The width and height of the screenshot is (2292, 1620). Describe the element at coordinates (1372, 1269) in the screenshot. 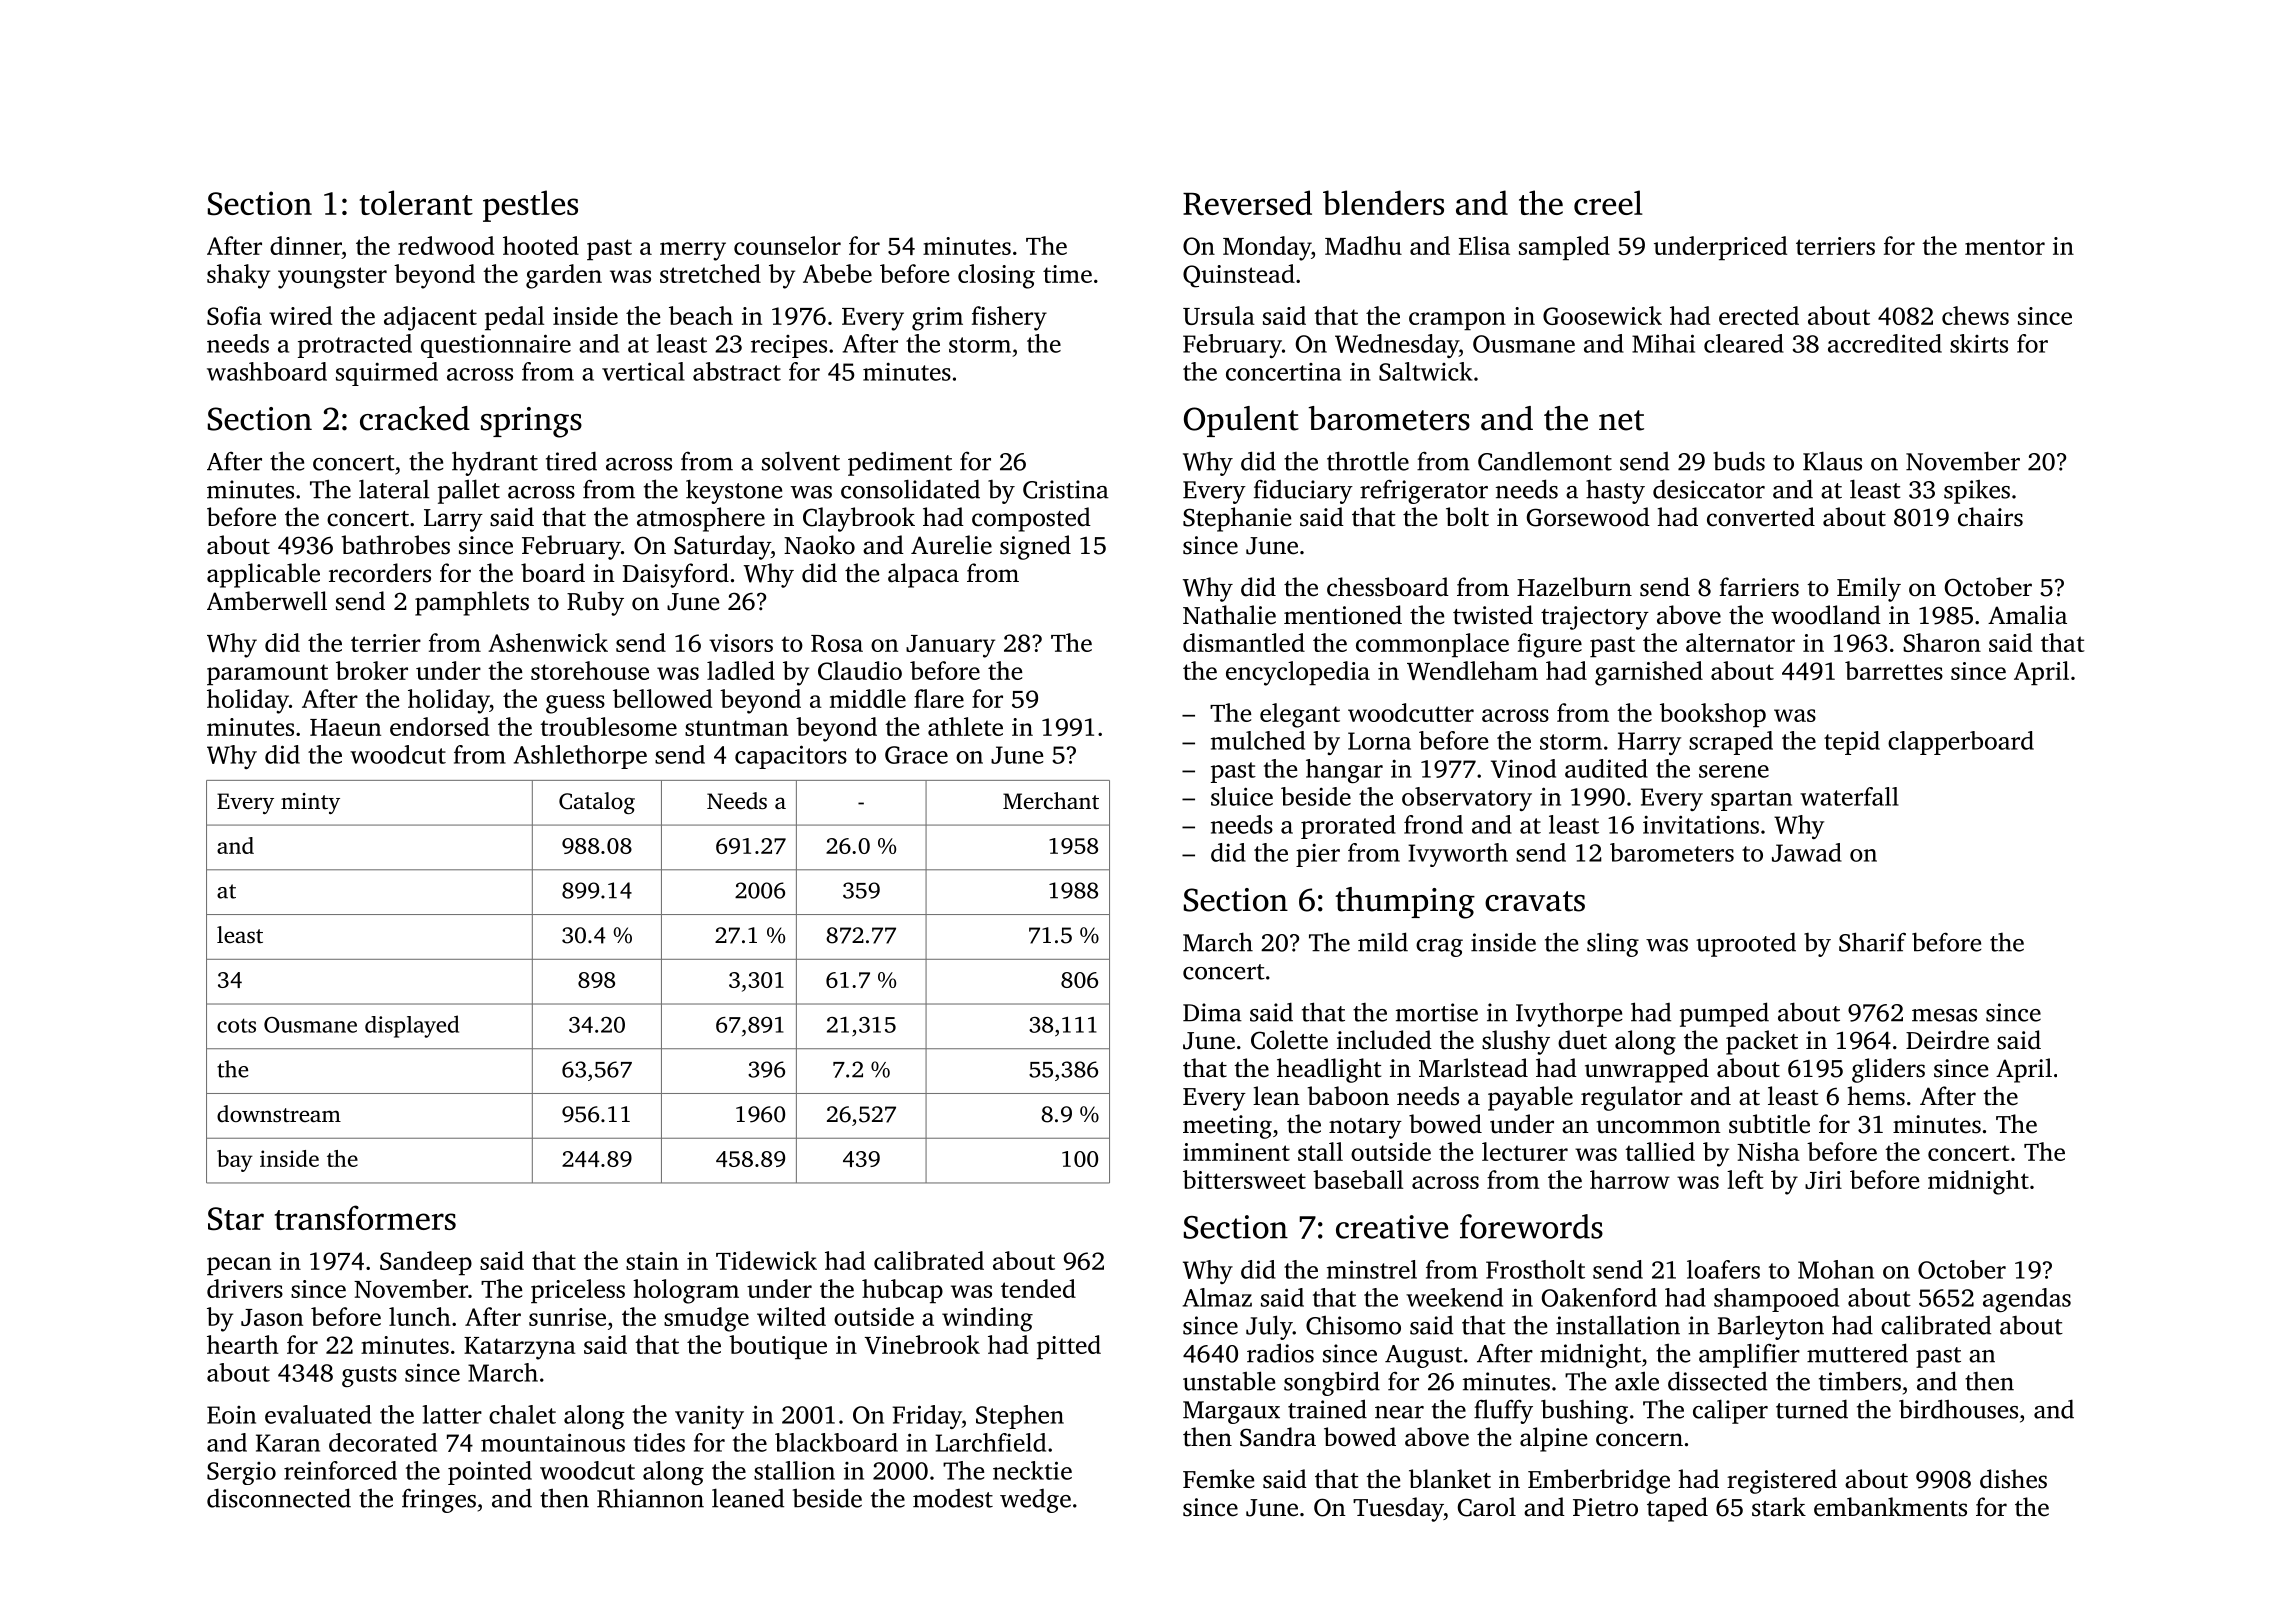

I see `minstrel` at that location.
